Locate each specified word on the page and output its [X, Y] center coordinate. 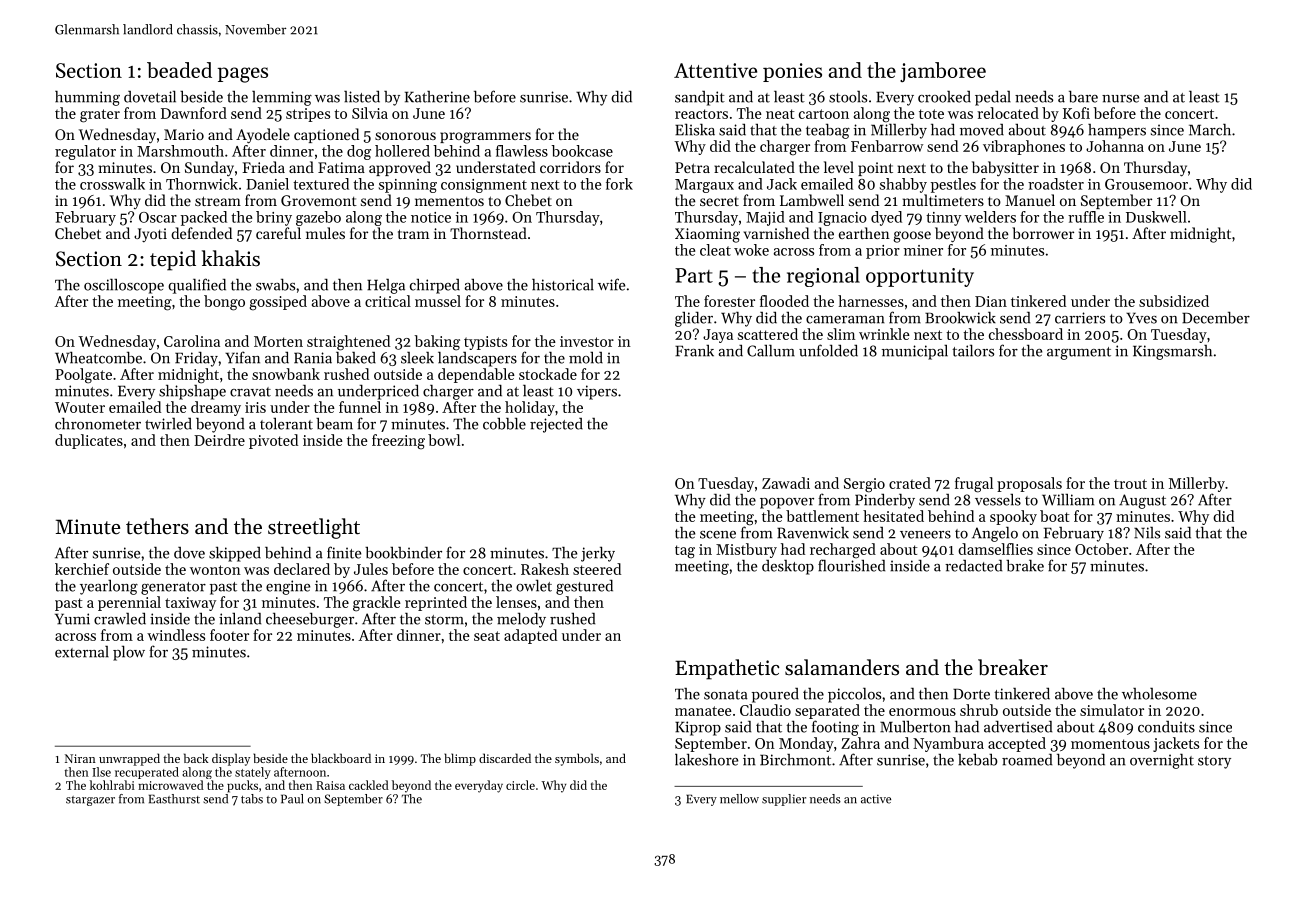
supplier [784, 800]
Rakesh [545, 569]
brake [1025, 566]
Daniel [267, 184]
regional [823, 277]
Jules [371, 569]
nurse [1120, 99]
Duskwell [1156, 217]
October [1101, 549]
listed [362, 96]
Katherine [437, 97]
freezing [398, 442]
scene [718, 535]
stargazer [90, 801]
